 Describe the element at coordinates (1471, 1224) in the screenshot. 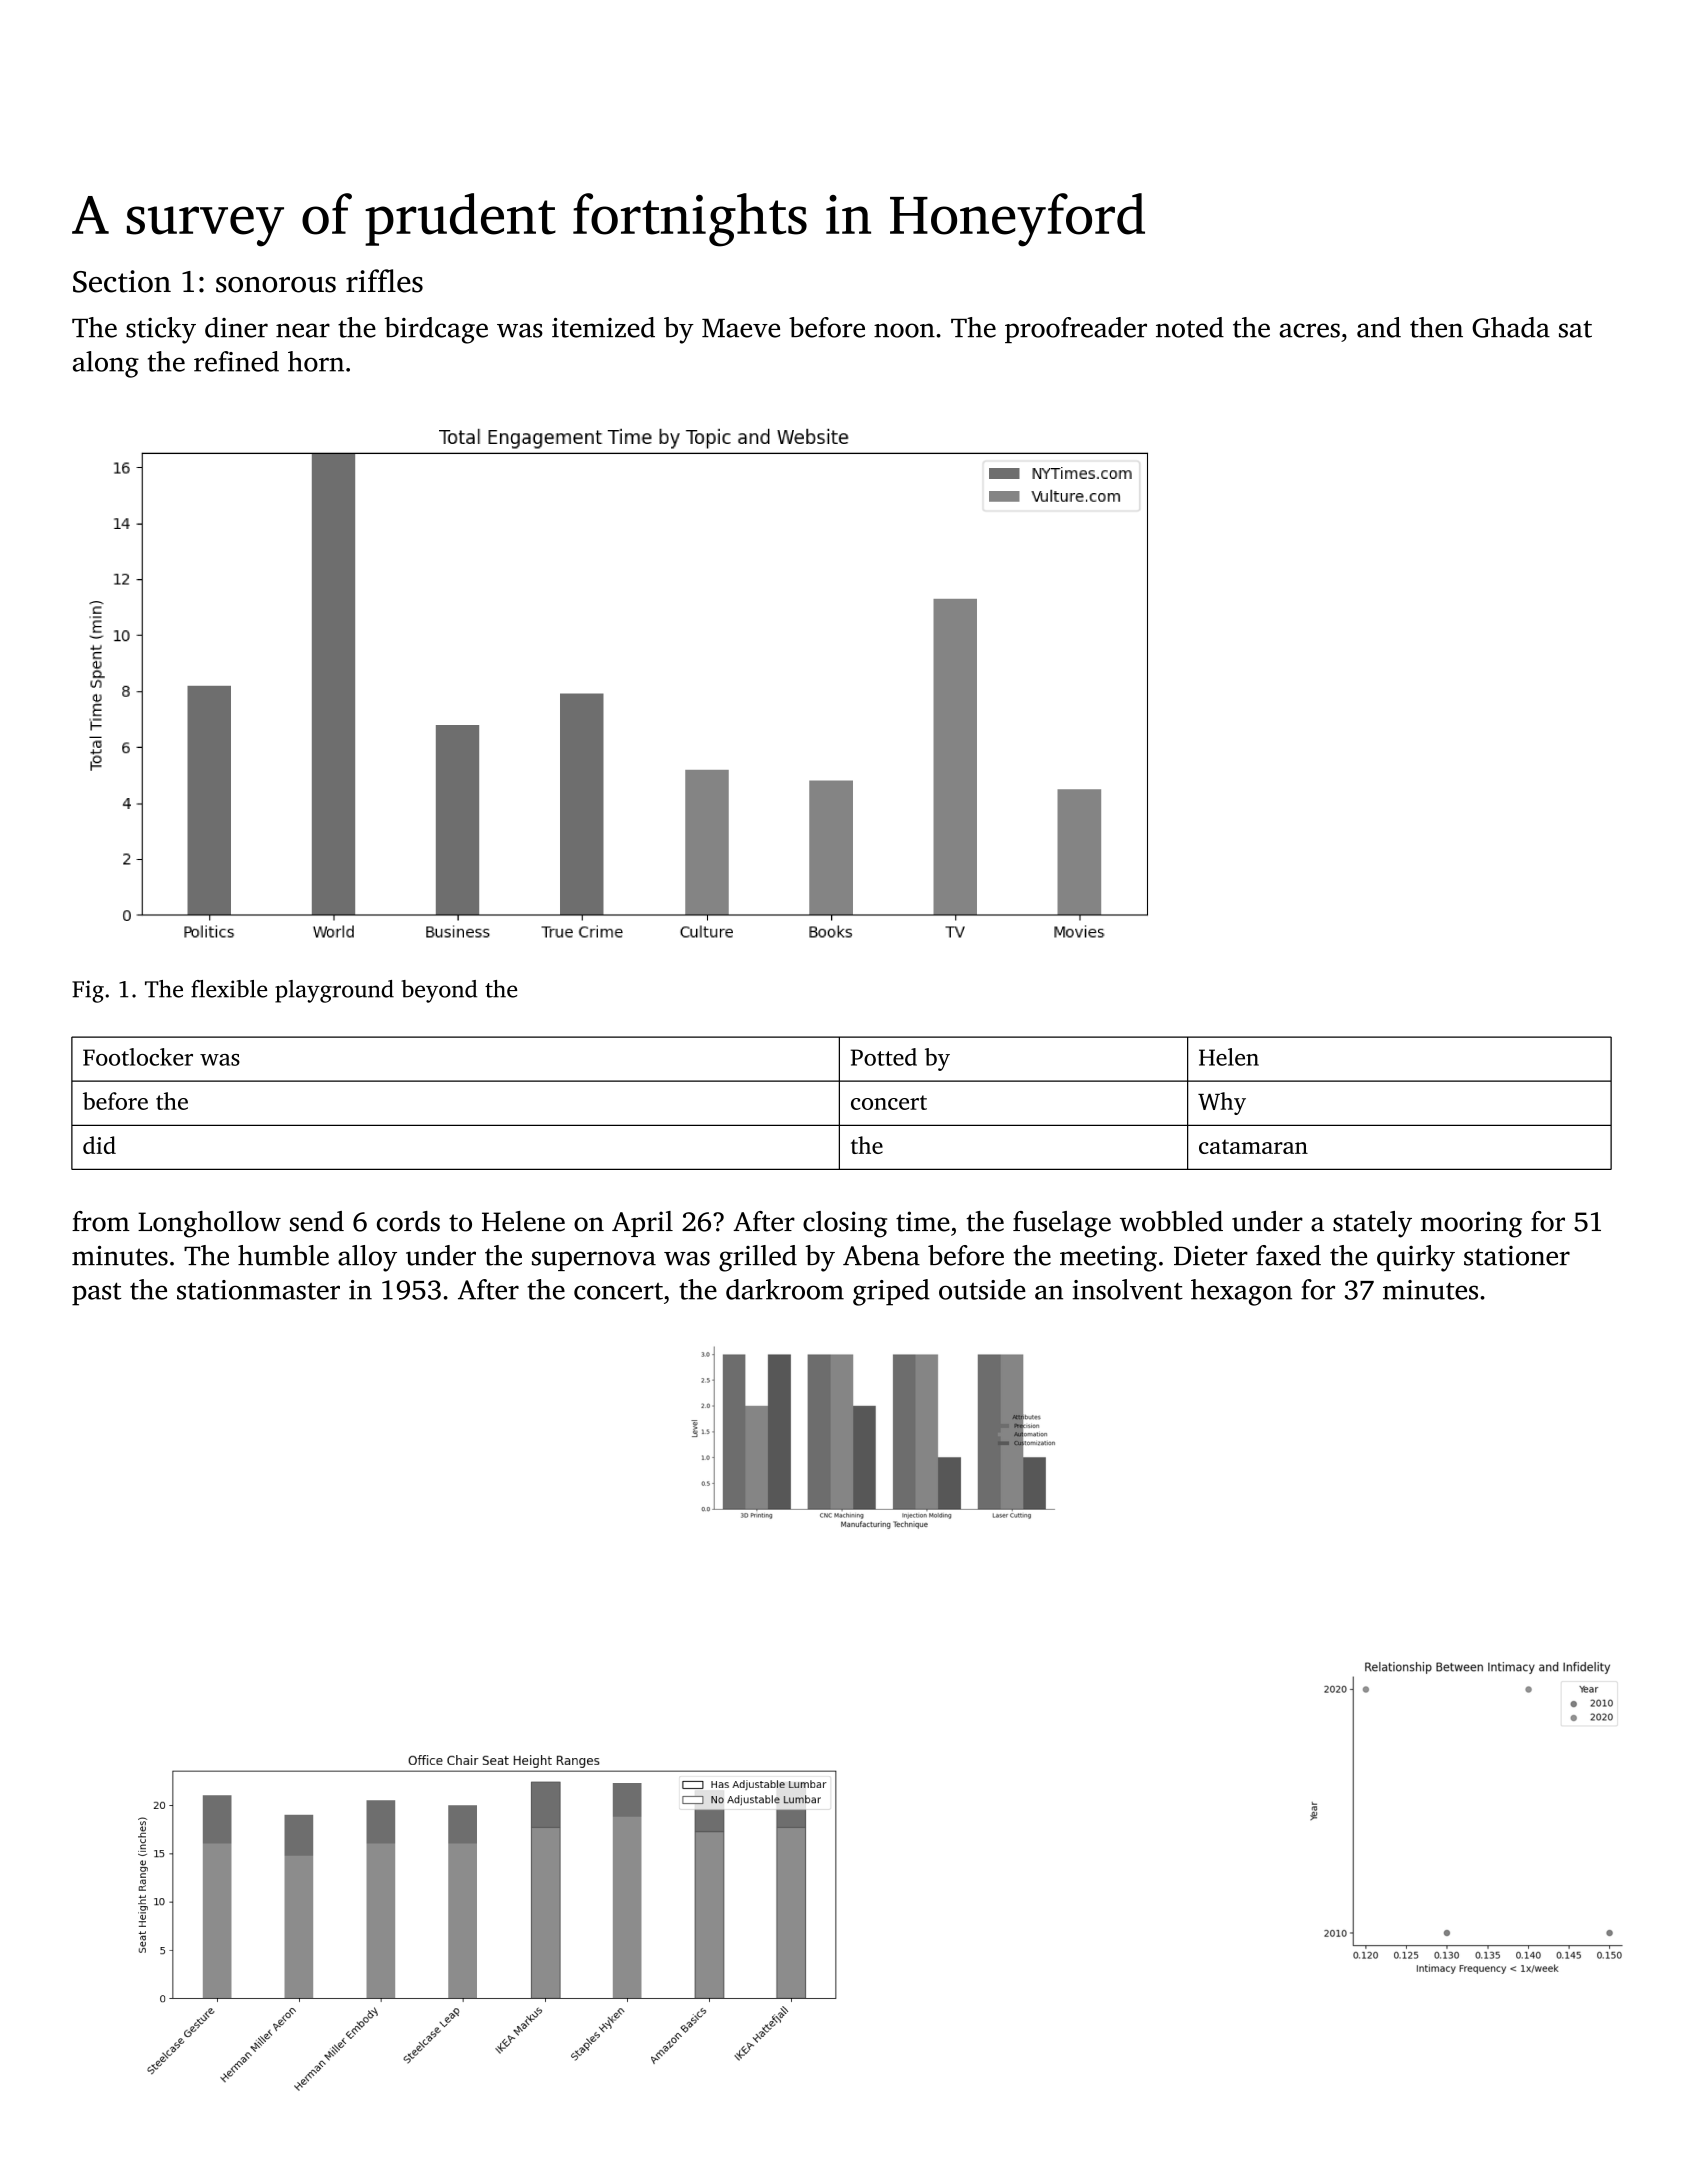

I see `mooring` at that location.
